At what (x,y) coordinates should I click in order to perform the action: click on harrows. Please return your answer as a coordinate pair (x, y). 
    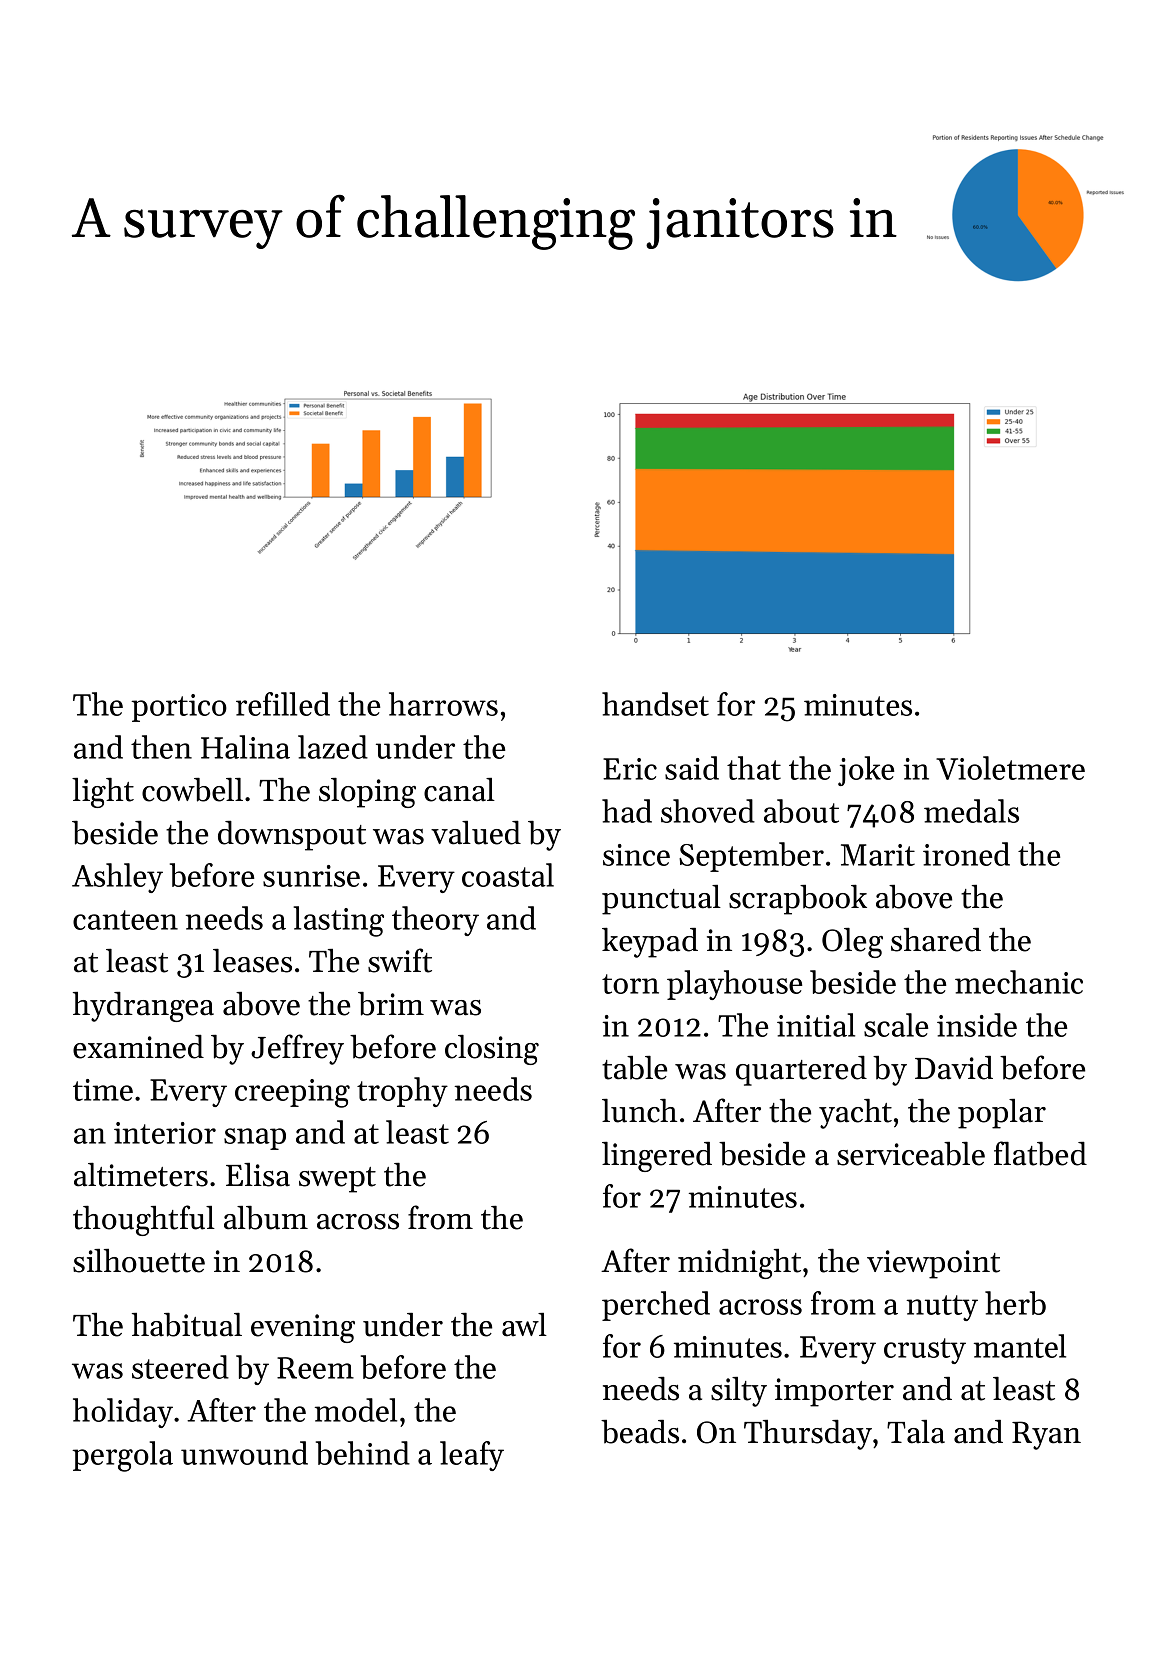
    Looking at the image, I should click on (443, 704).
